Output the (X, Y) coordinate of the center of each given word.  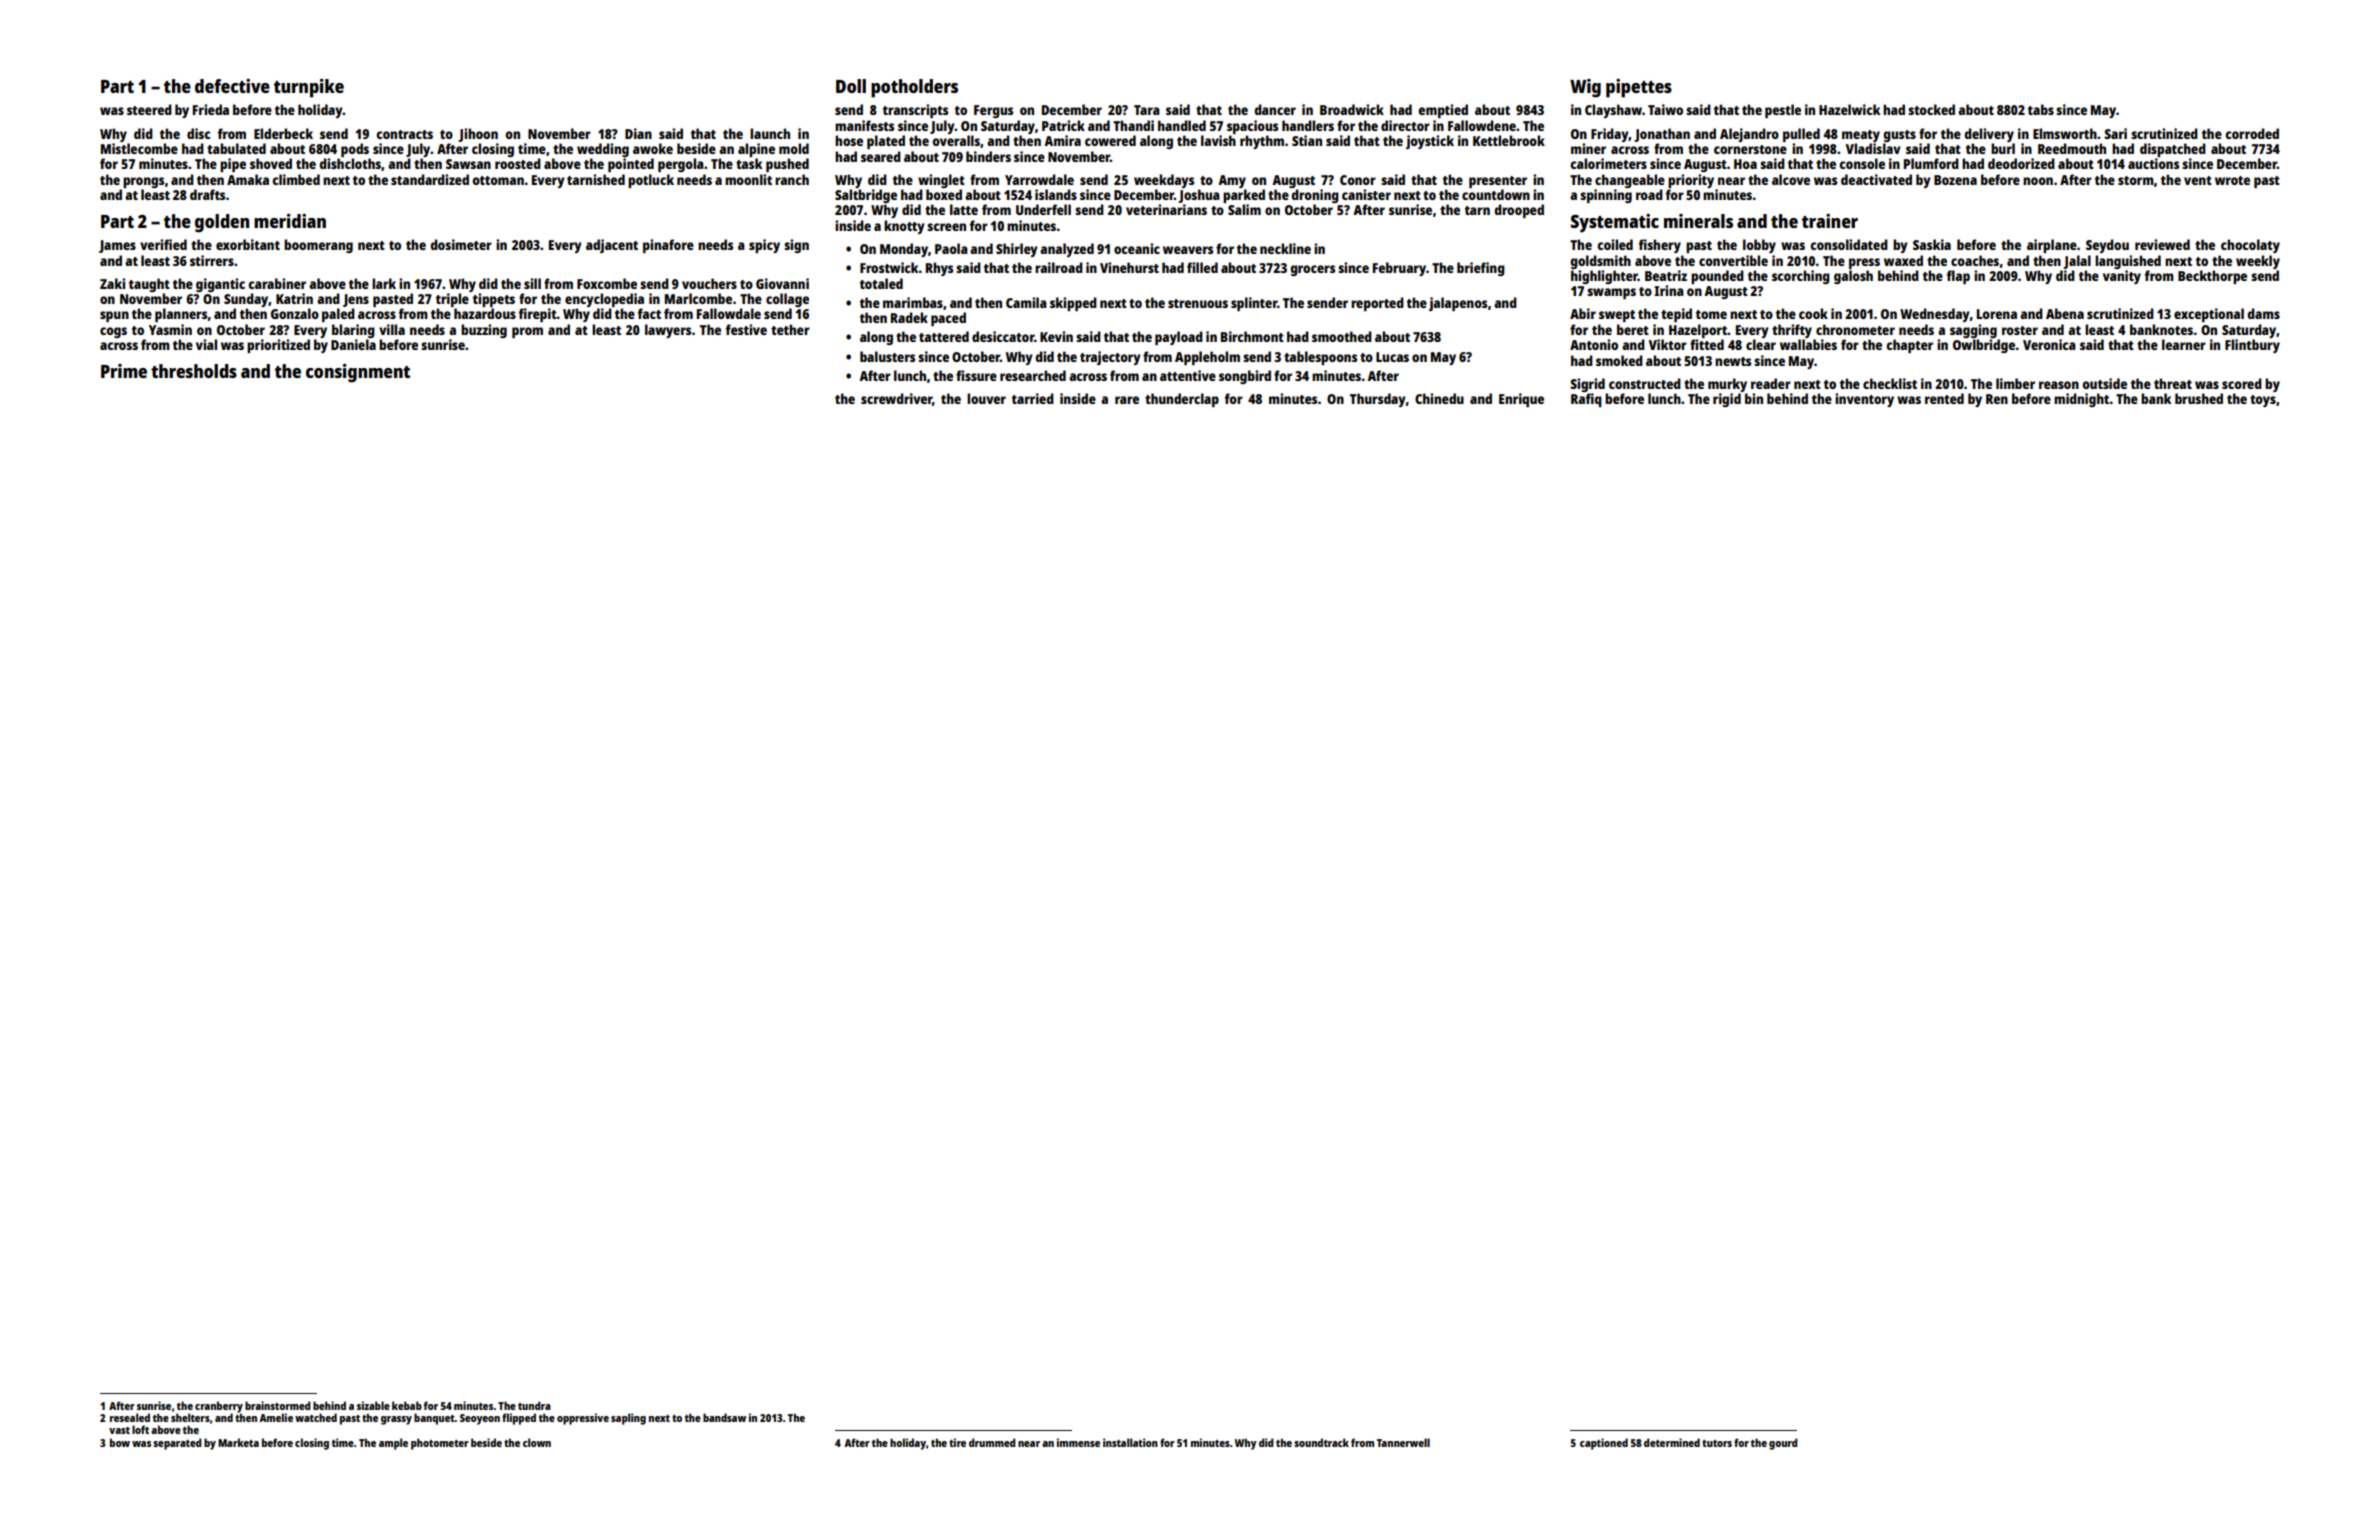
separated (177, 1444)
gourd (1783, 1444)
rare (1127, 400)
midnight (2082, 400)
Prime (124, 371)
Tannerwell (1403, 1442)
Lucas (1392, 357)
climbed (296, 179)
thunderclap (1182, 400)
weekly (2258, 262)
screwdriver (897, 399)
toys (2263, 401)
